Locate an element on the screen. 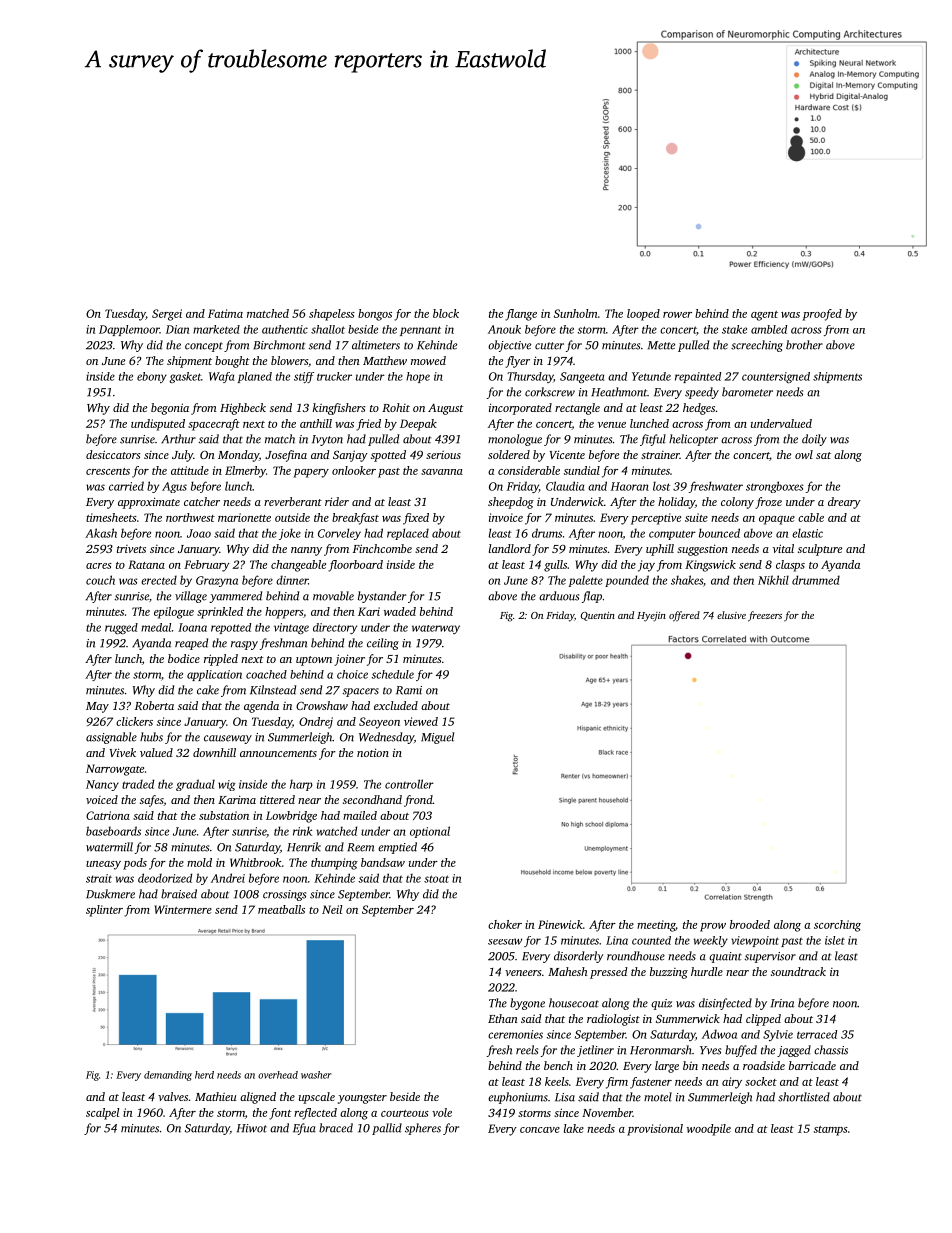 The height and width of the screenshot is (1233, 952). bench is located at coordinates (558, 1065).
